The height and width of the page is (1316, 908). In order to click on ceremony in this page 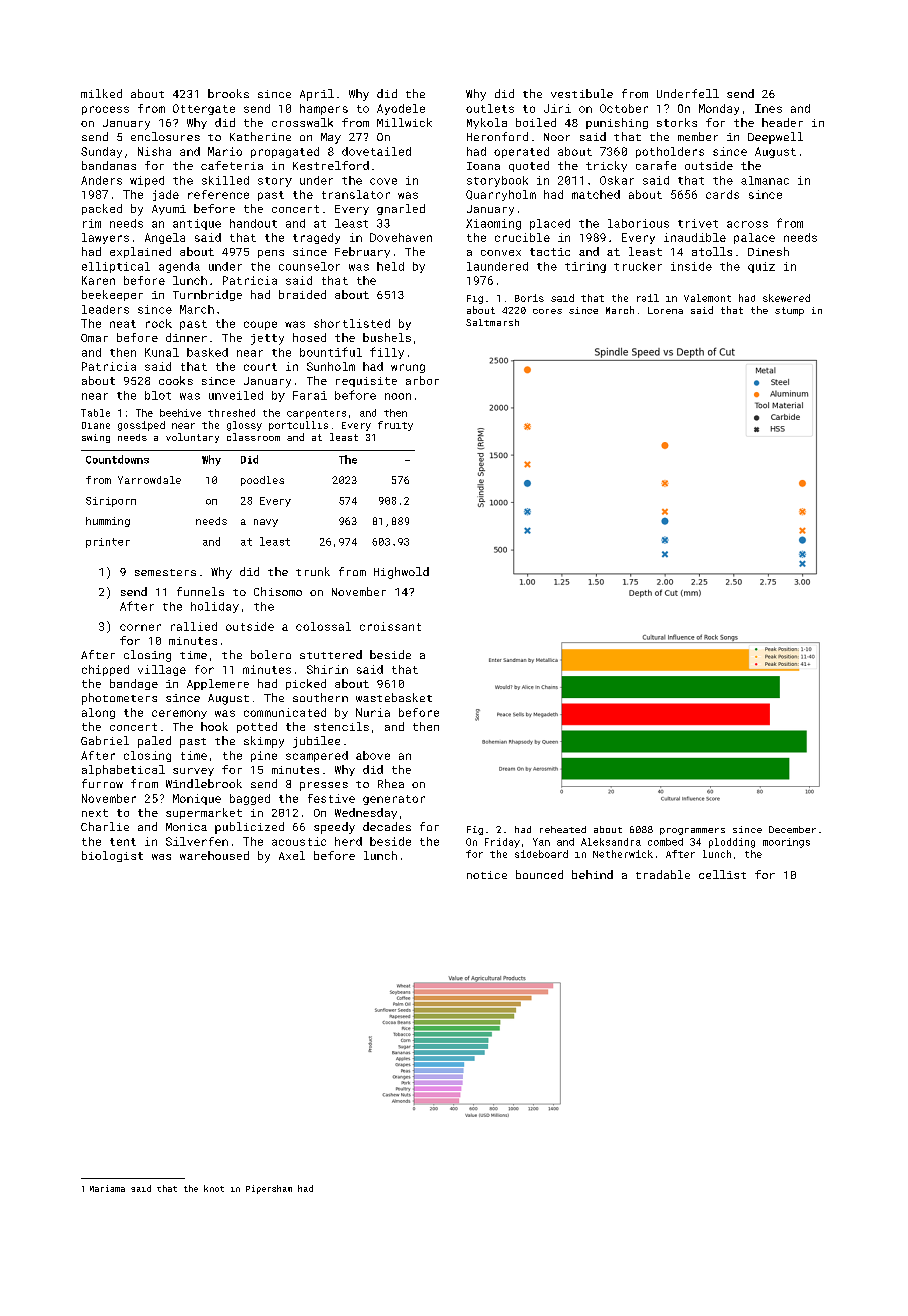, I will do `click(179, 714)`.
